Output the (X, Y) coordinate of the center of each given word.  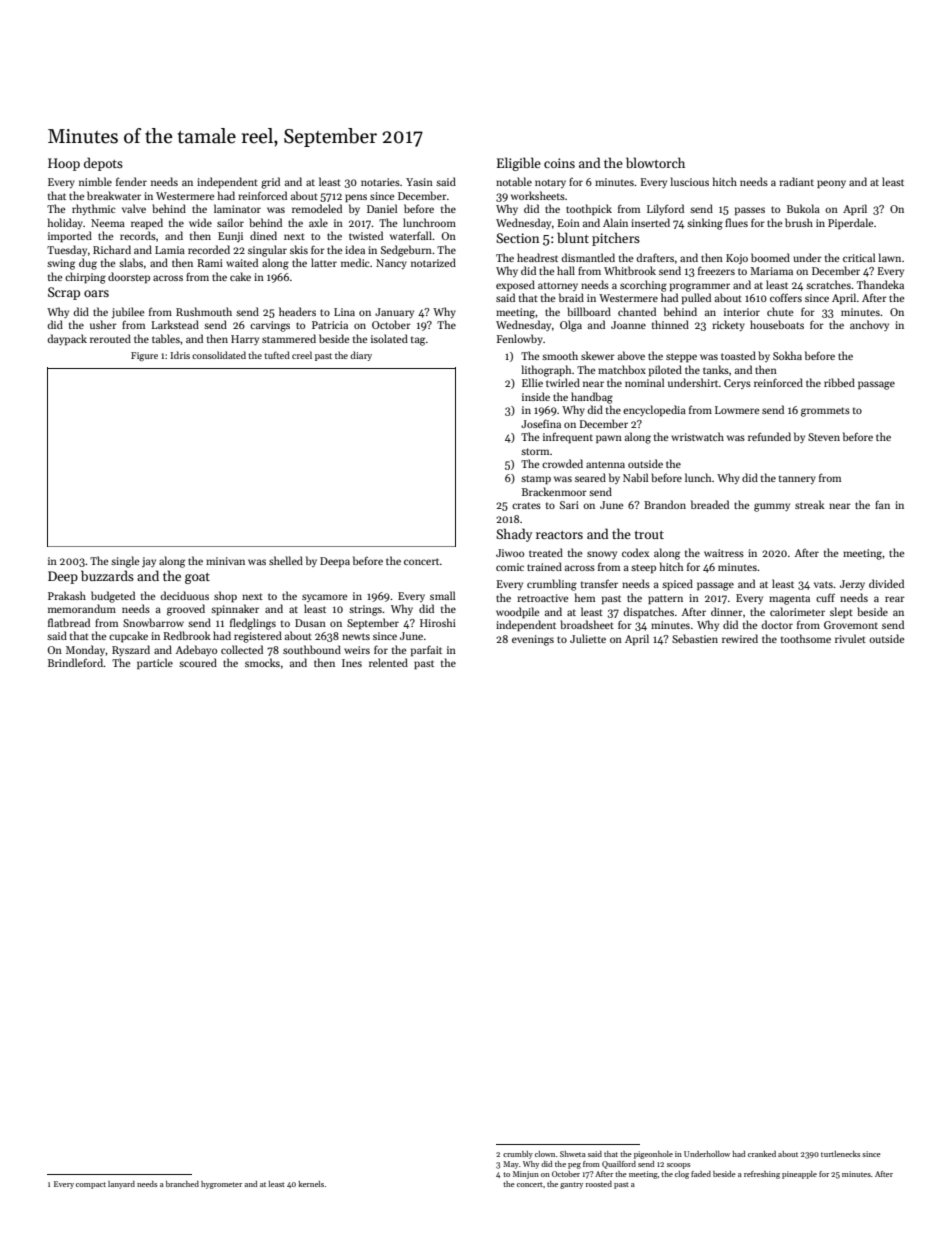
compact (91, 1185)
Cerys (737, 384)
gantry (571, 1185)
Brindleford (76, 662)
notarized (433, 262)
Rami (210, 263)
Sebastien (695, 638)
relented (388, 662)
